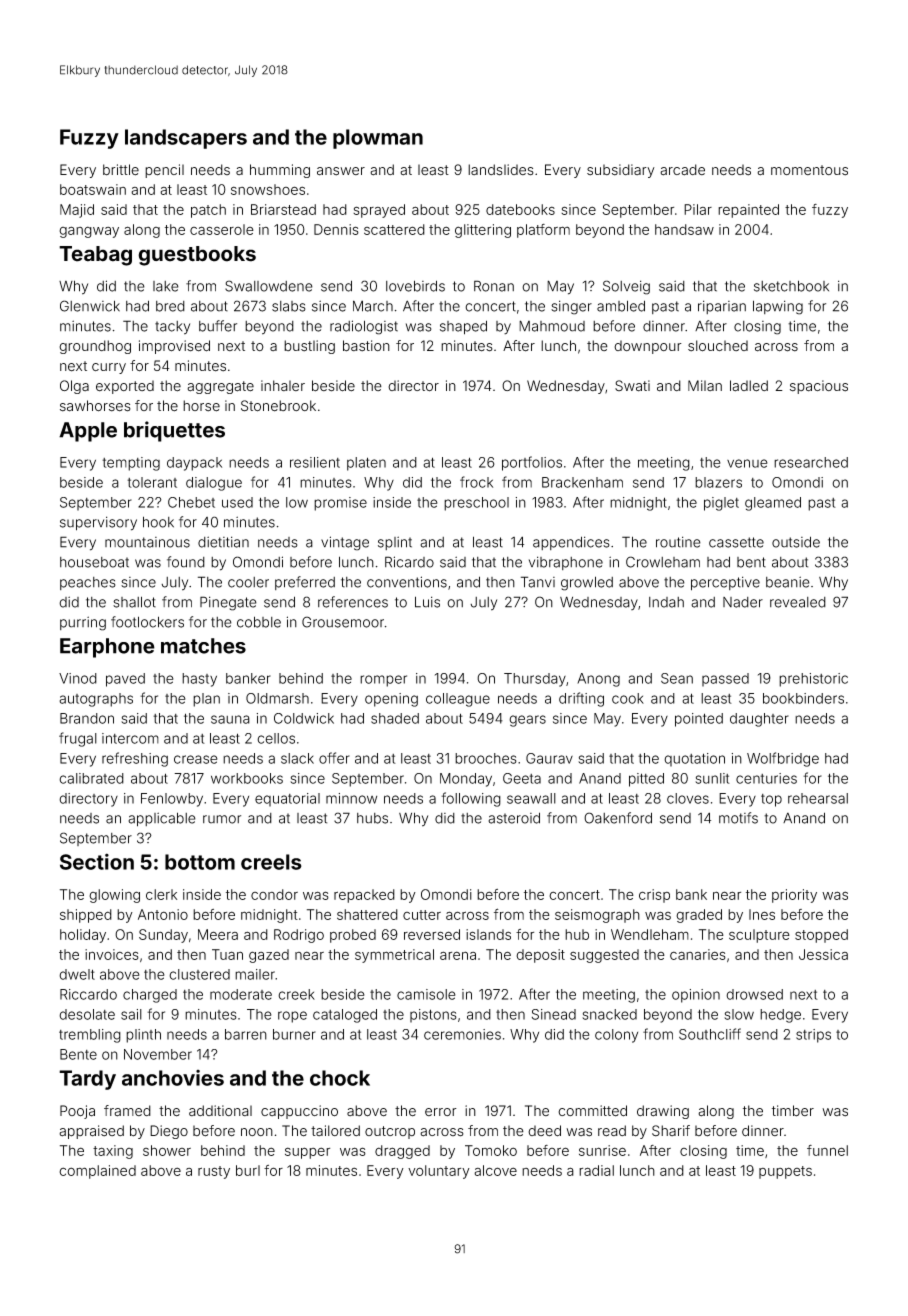 The image size is (908, 1316). Describe the element at coordinates (78, 678) in the screenshot. I see `Vinod` at that location.
